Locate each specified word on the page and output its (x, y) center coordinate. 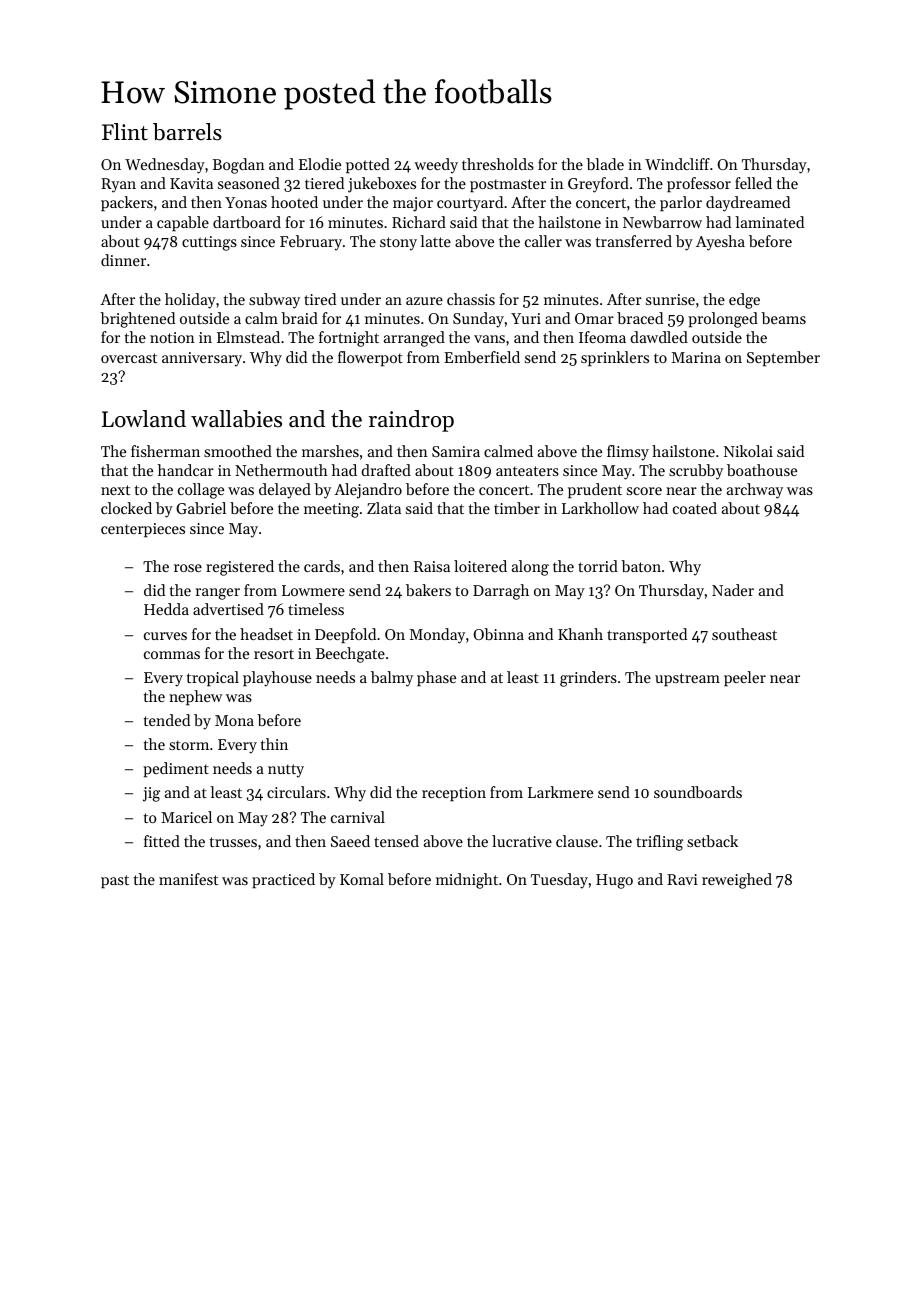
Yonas (246, 202)
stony (398, 244)
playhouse (277, 679)
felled (753, 183)
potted (368, 165)
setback (712, 841)
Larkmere (560, 792)
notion (172, 337)
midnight (467, 881)
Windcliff (677, 164)
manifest (188, 879)
